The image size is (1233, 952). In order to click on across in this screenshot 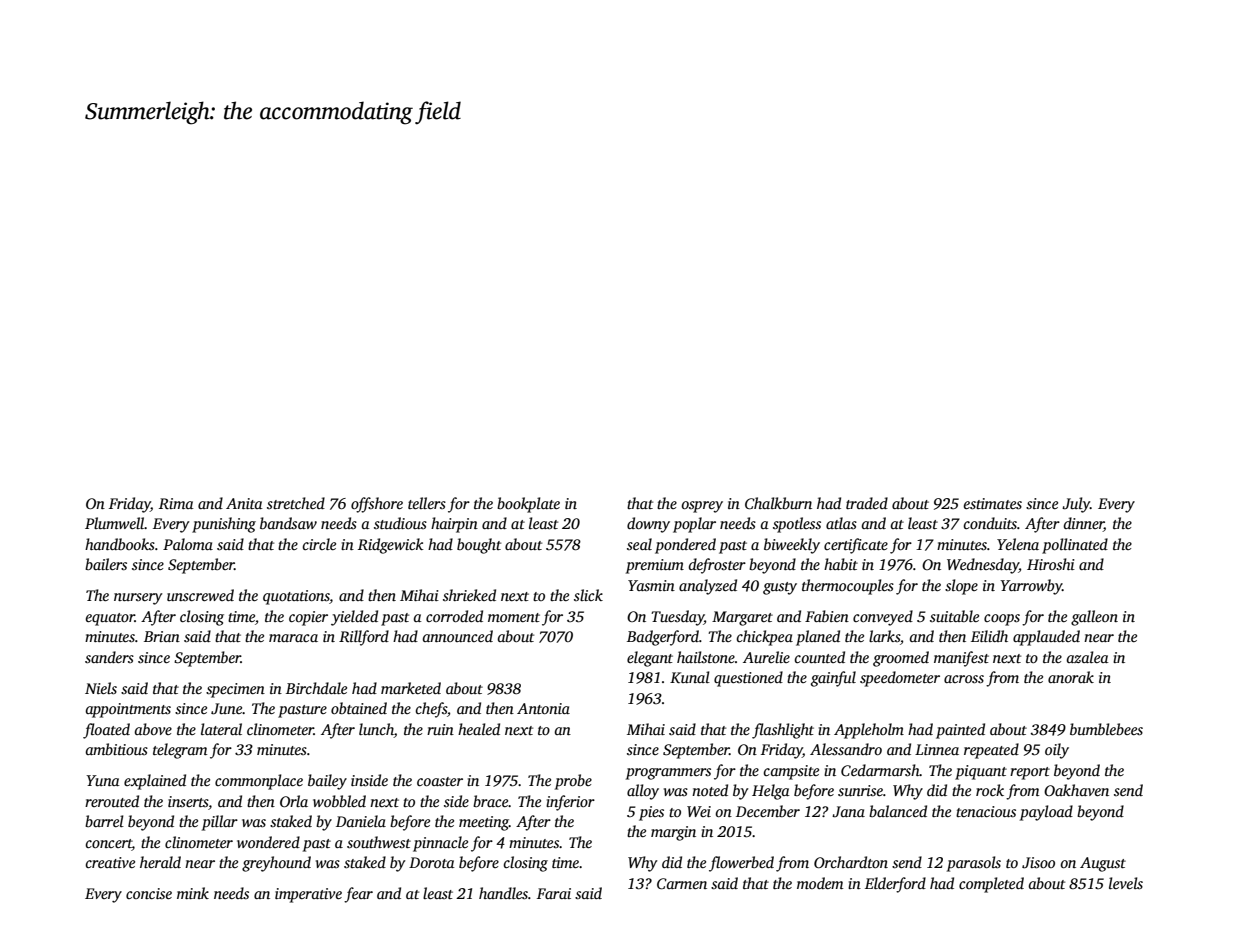, I will do `click(964, 679)`.
